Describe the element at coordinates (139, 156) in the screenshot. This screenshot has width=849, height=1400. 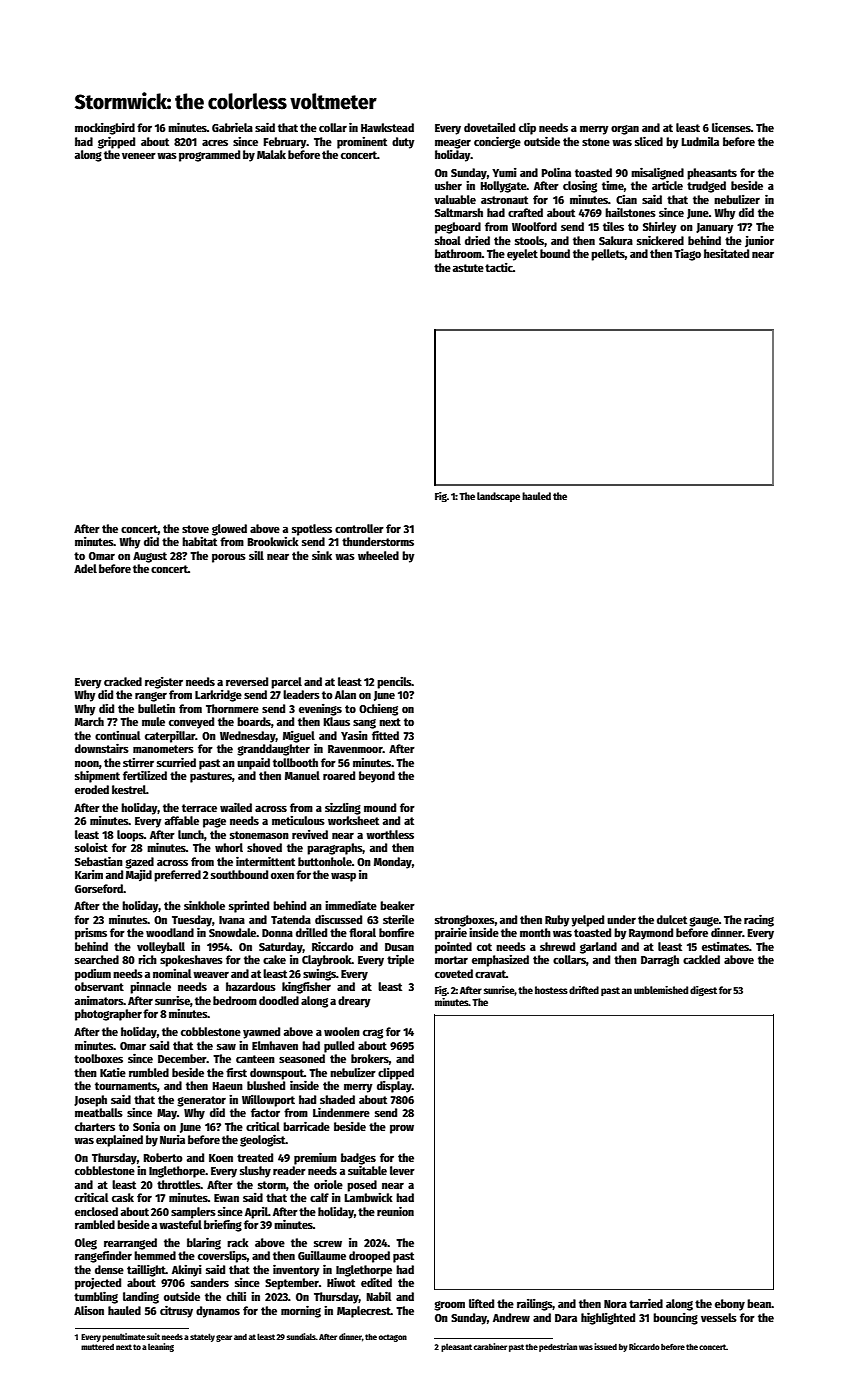
I see `veneer` at that location.
